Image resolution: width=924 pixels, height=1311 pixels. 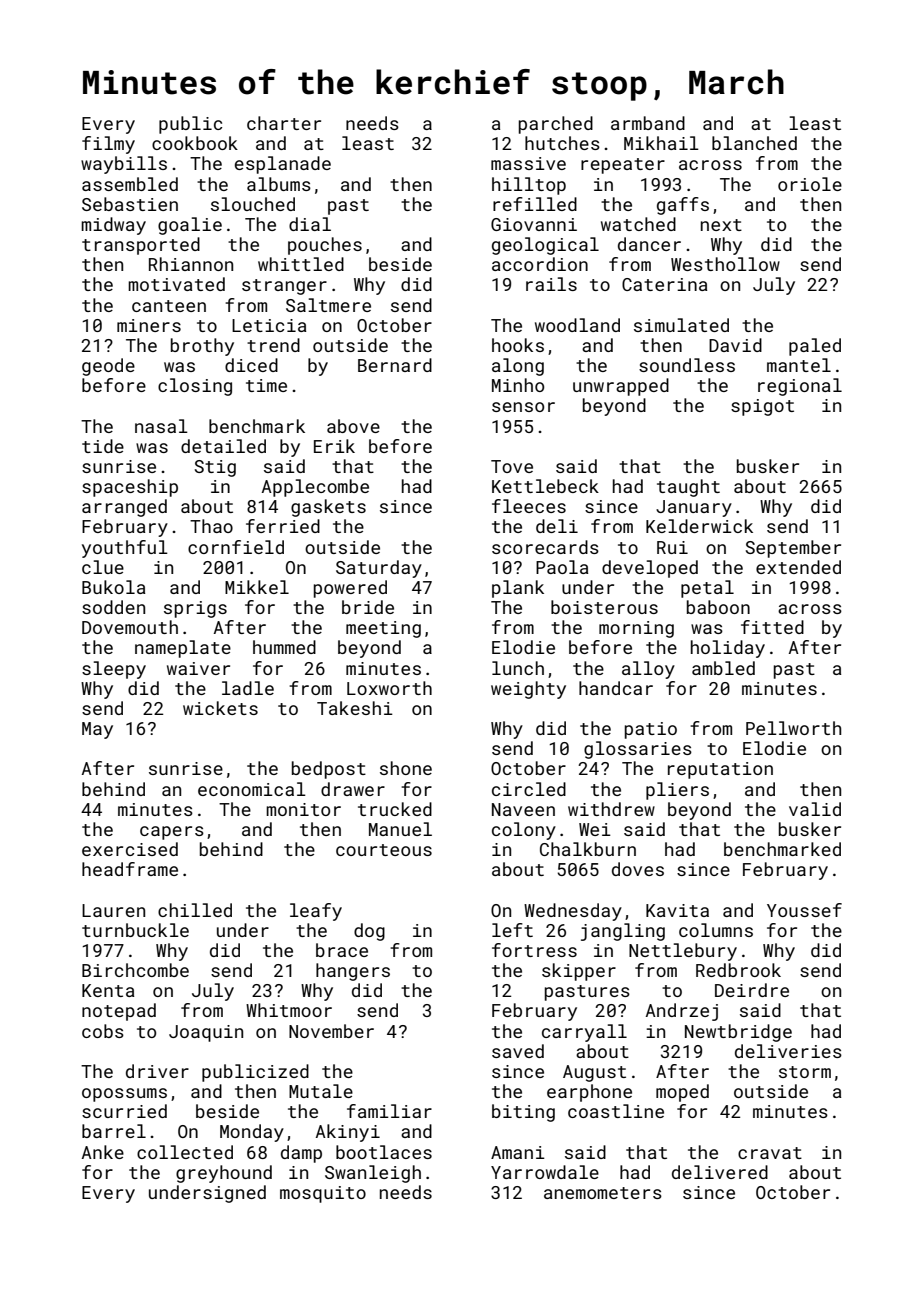 What do you see at coordinates (770, 1153) in the screenshot?
I see `cravat` at bounding box center [770, 1153].
